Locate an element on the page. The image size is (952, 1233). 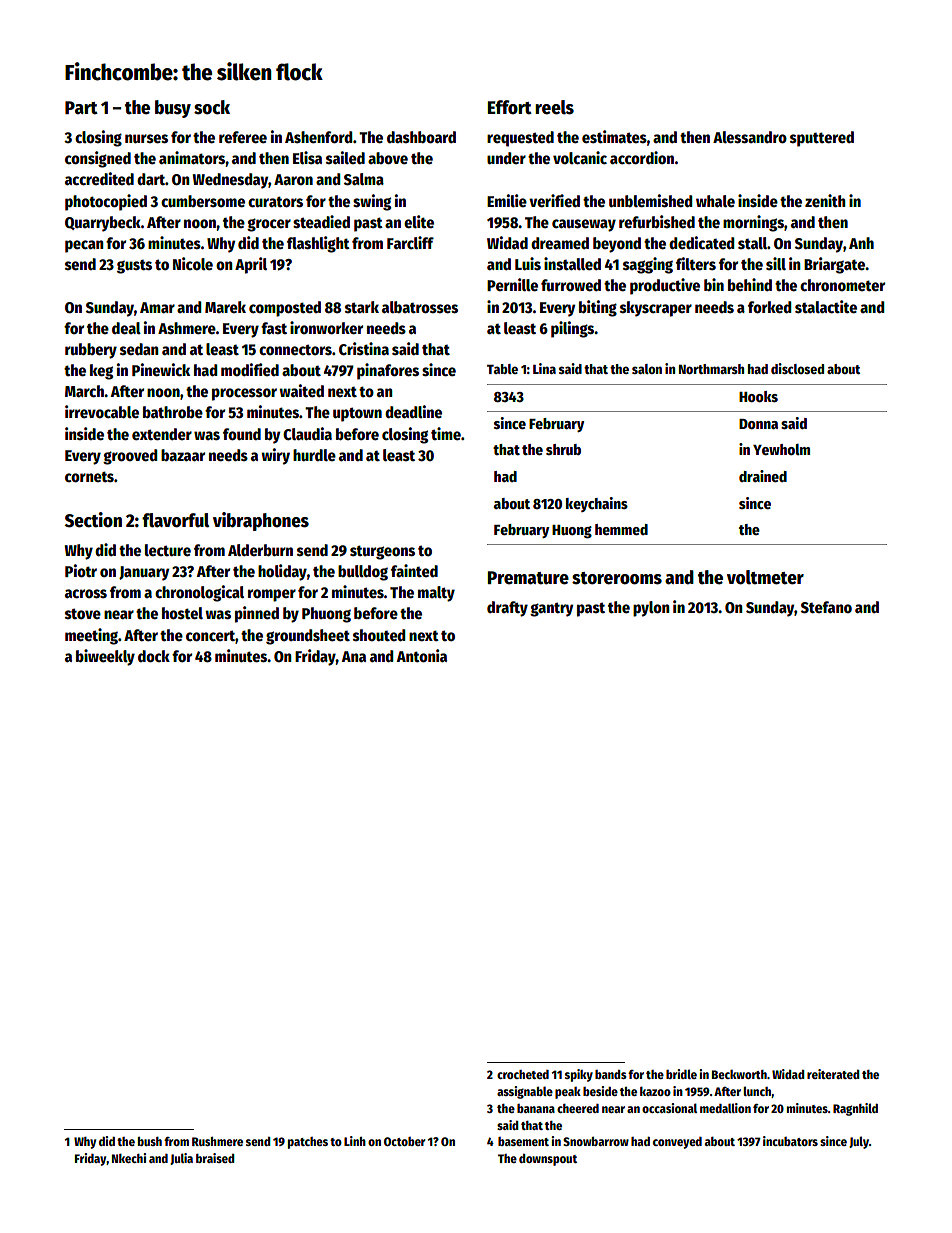
sputtered is located at coordinates (822, 139).
